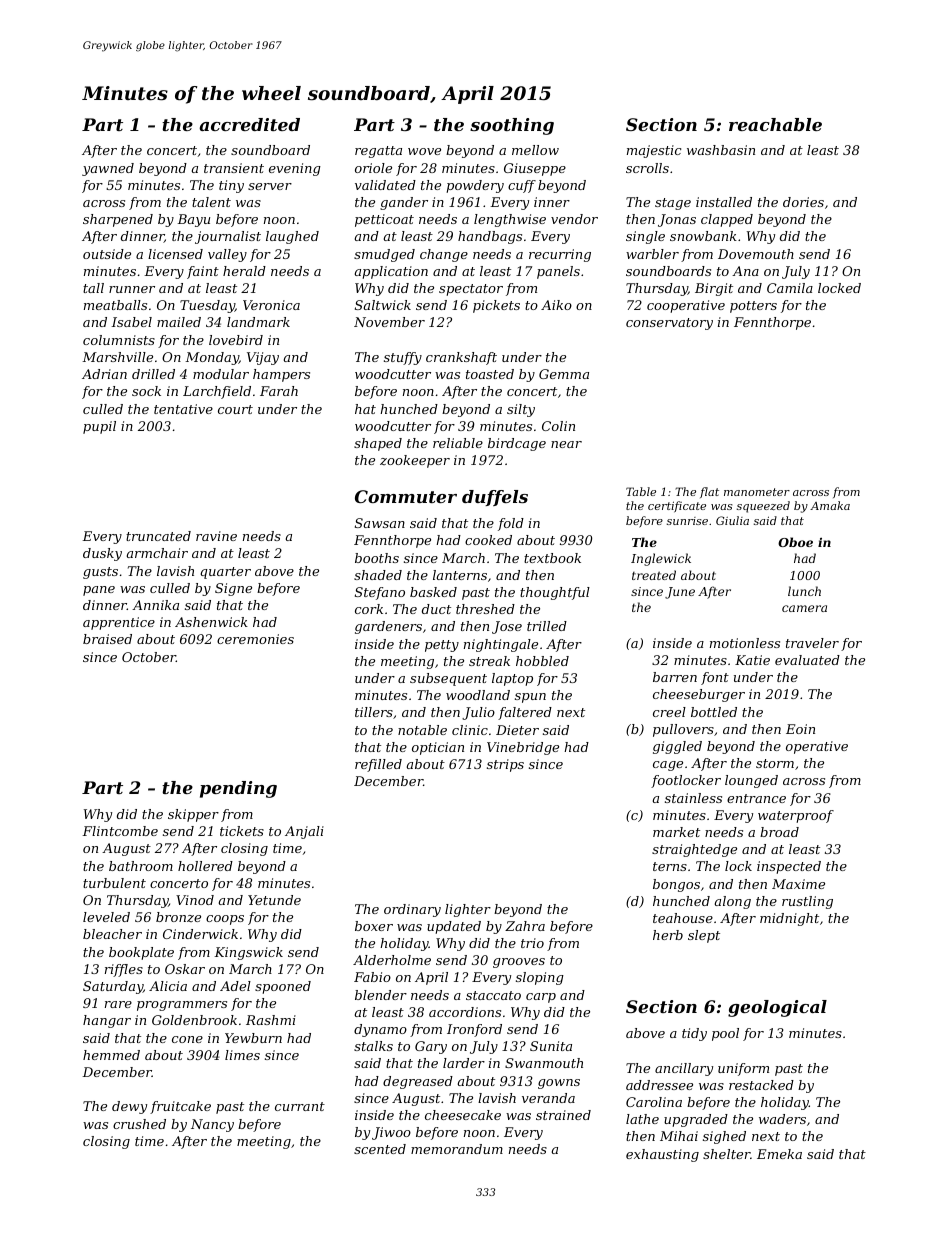  Describe the element at coordinates (102, 554) in the image. I see `dusky` at that location.
